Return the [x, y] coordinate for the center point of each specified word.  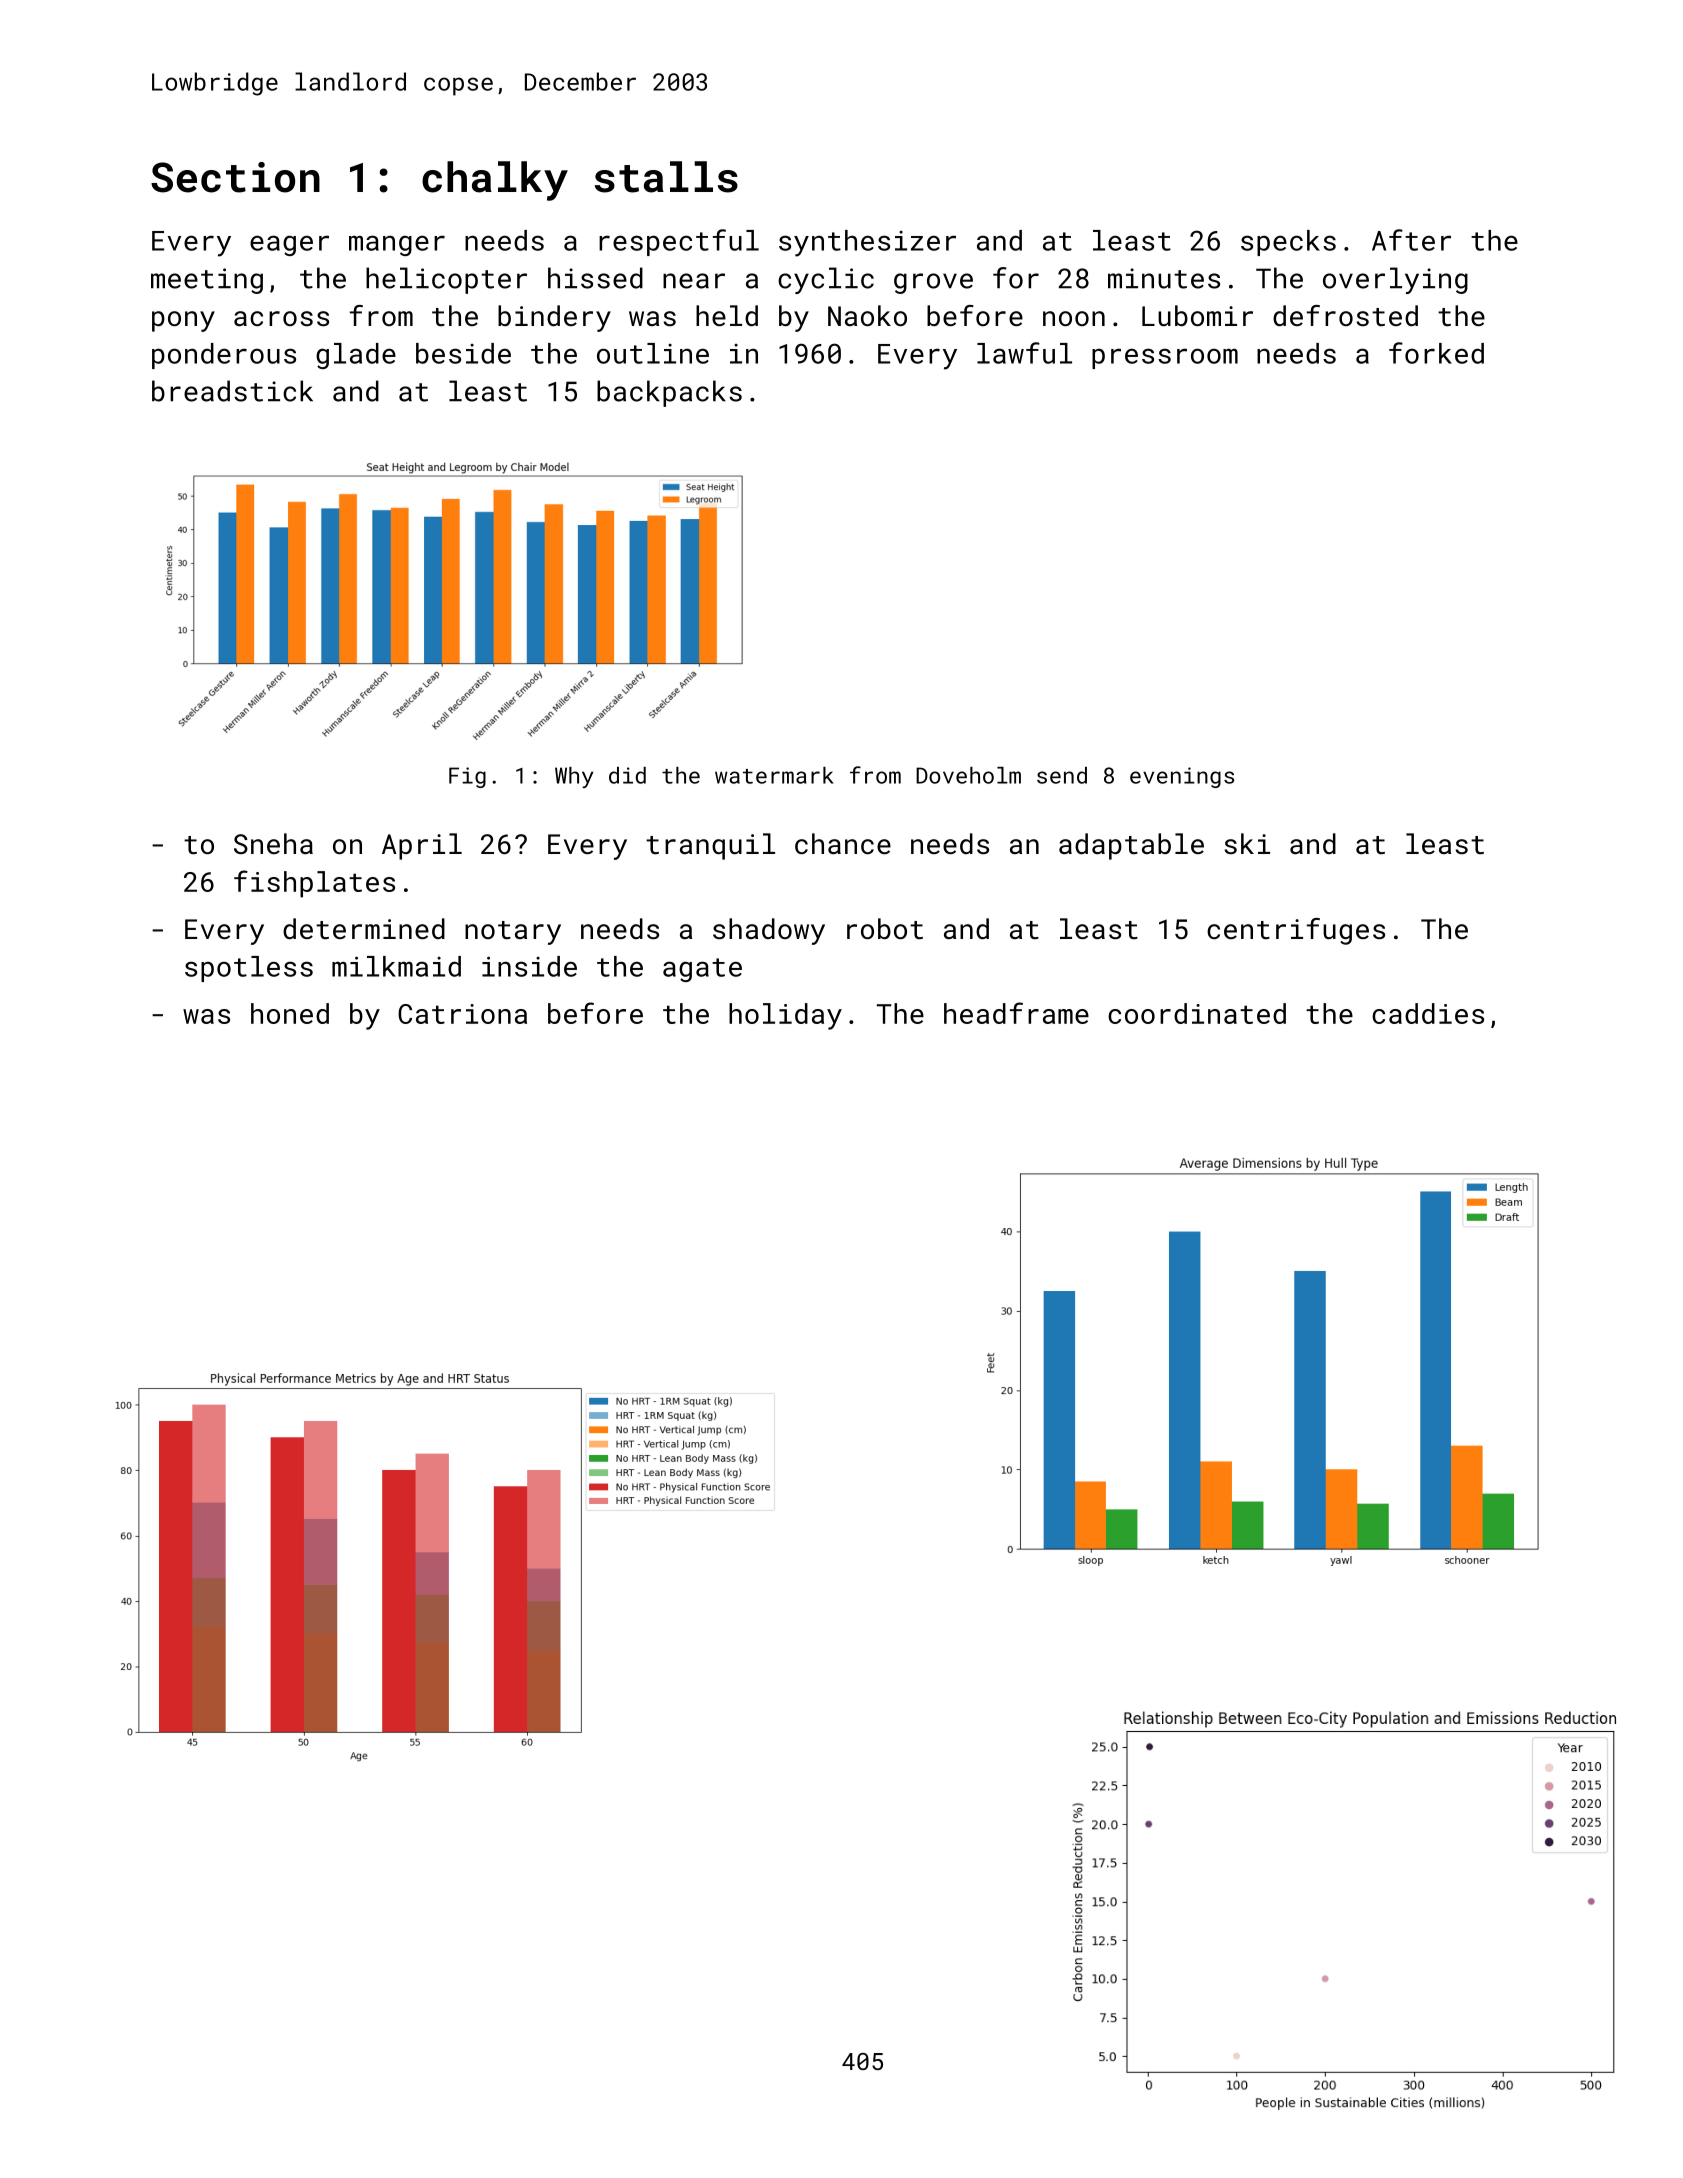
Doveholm [968, 775]
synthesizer [867, 243]
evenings [1182, 777]
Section [235, 177]
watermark [774, 775]
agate [702, 970]
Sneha [273, 843]
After [1411, 240]
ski [1247, 843]
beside [463, 353]
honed [290, 1013]
